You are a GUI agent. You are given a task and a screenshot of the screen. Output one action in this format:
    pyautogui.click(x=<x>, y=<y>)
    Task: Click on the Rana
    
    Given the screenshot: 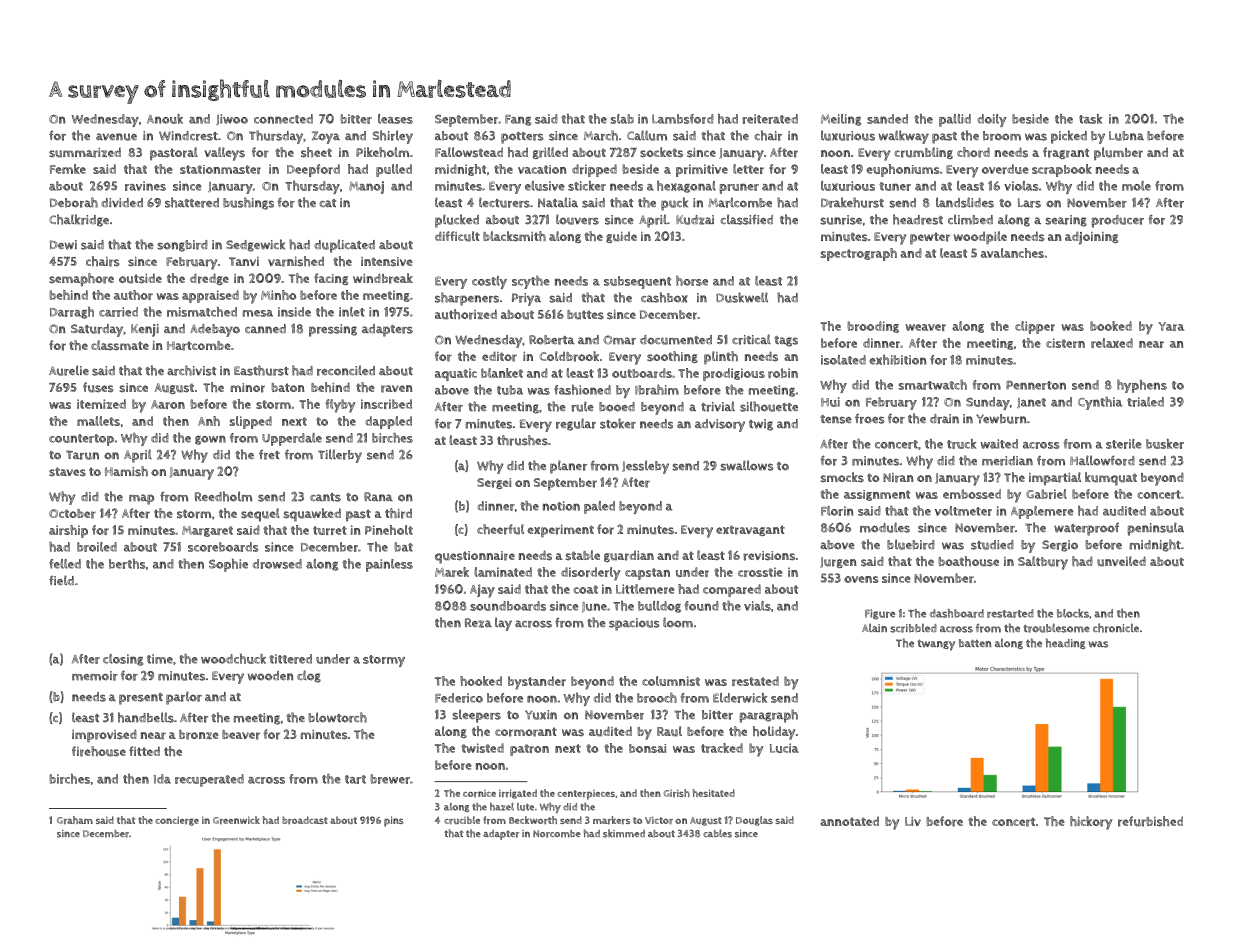 What is the action you would take?
    pyautogui.click(x=378, y=496)
